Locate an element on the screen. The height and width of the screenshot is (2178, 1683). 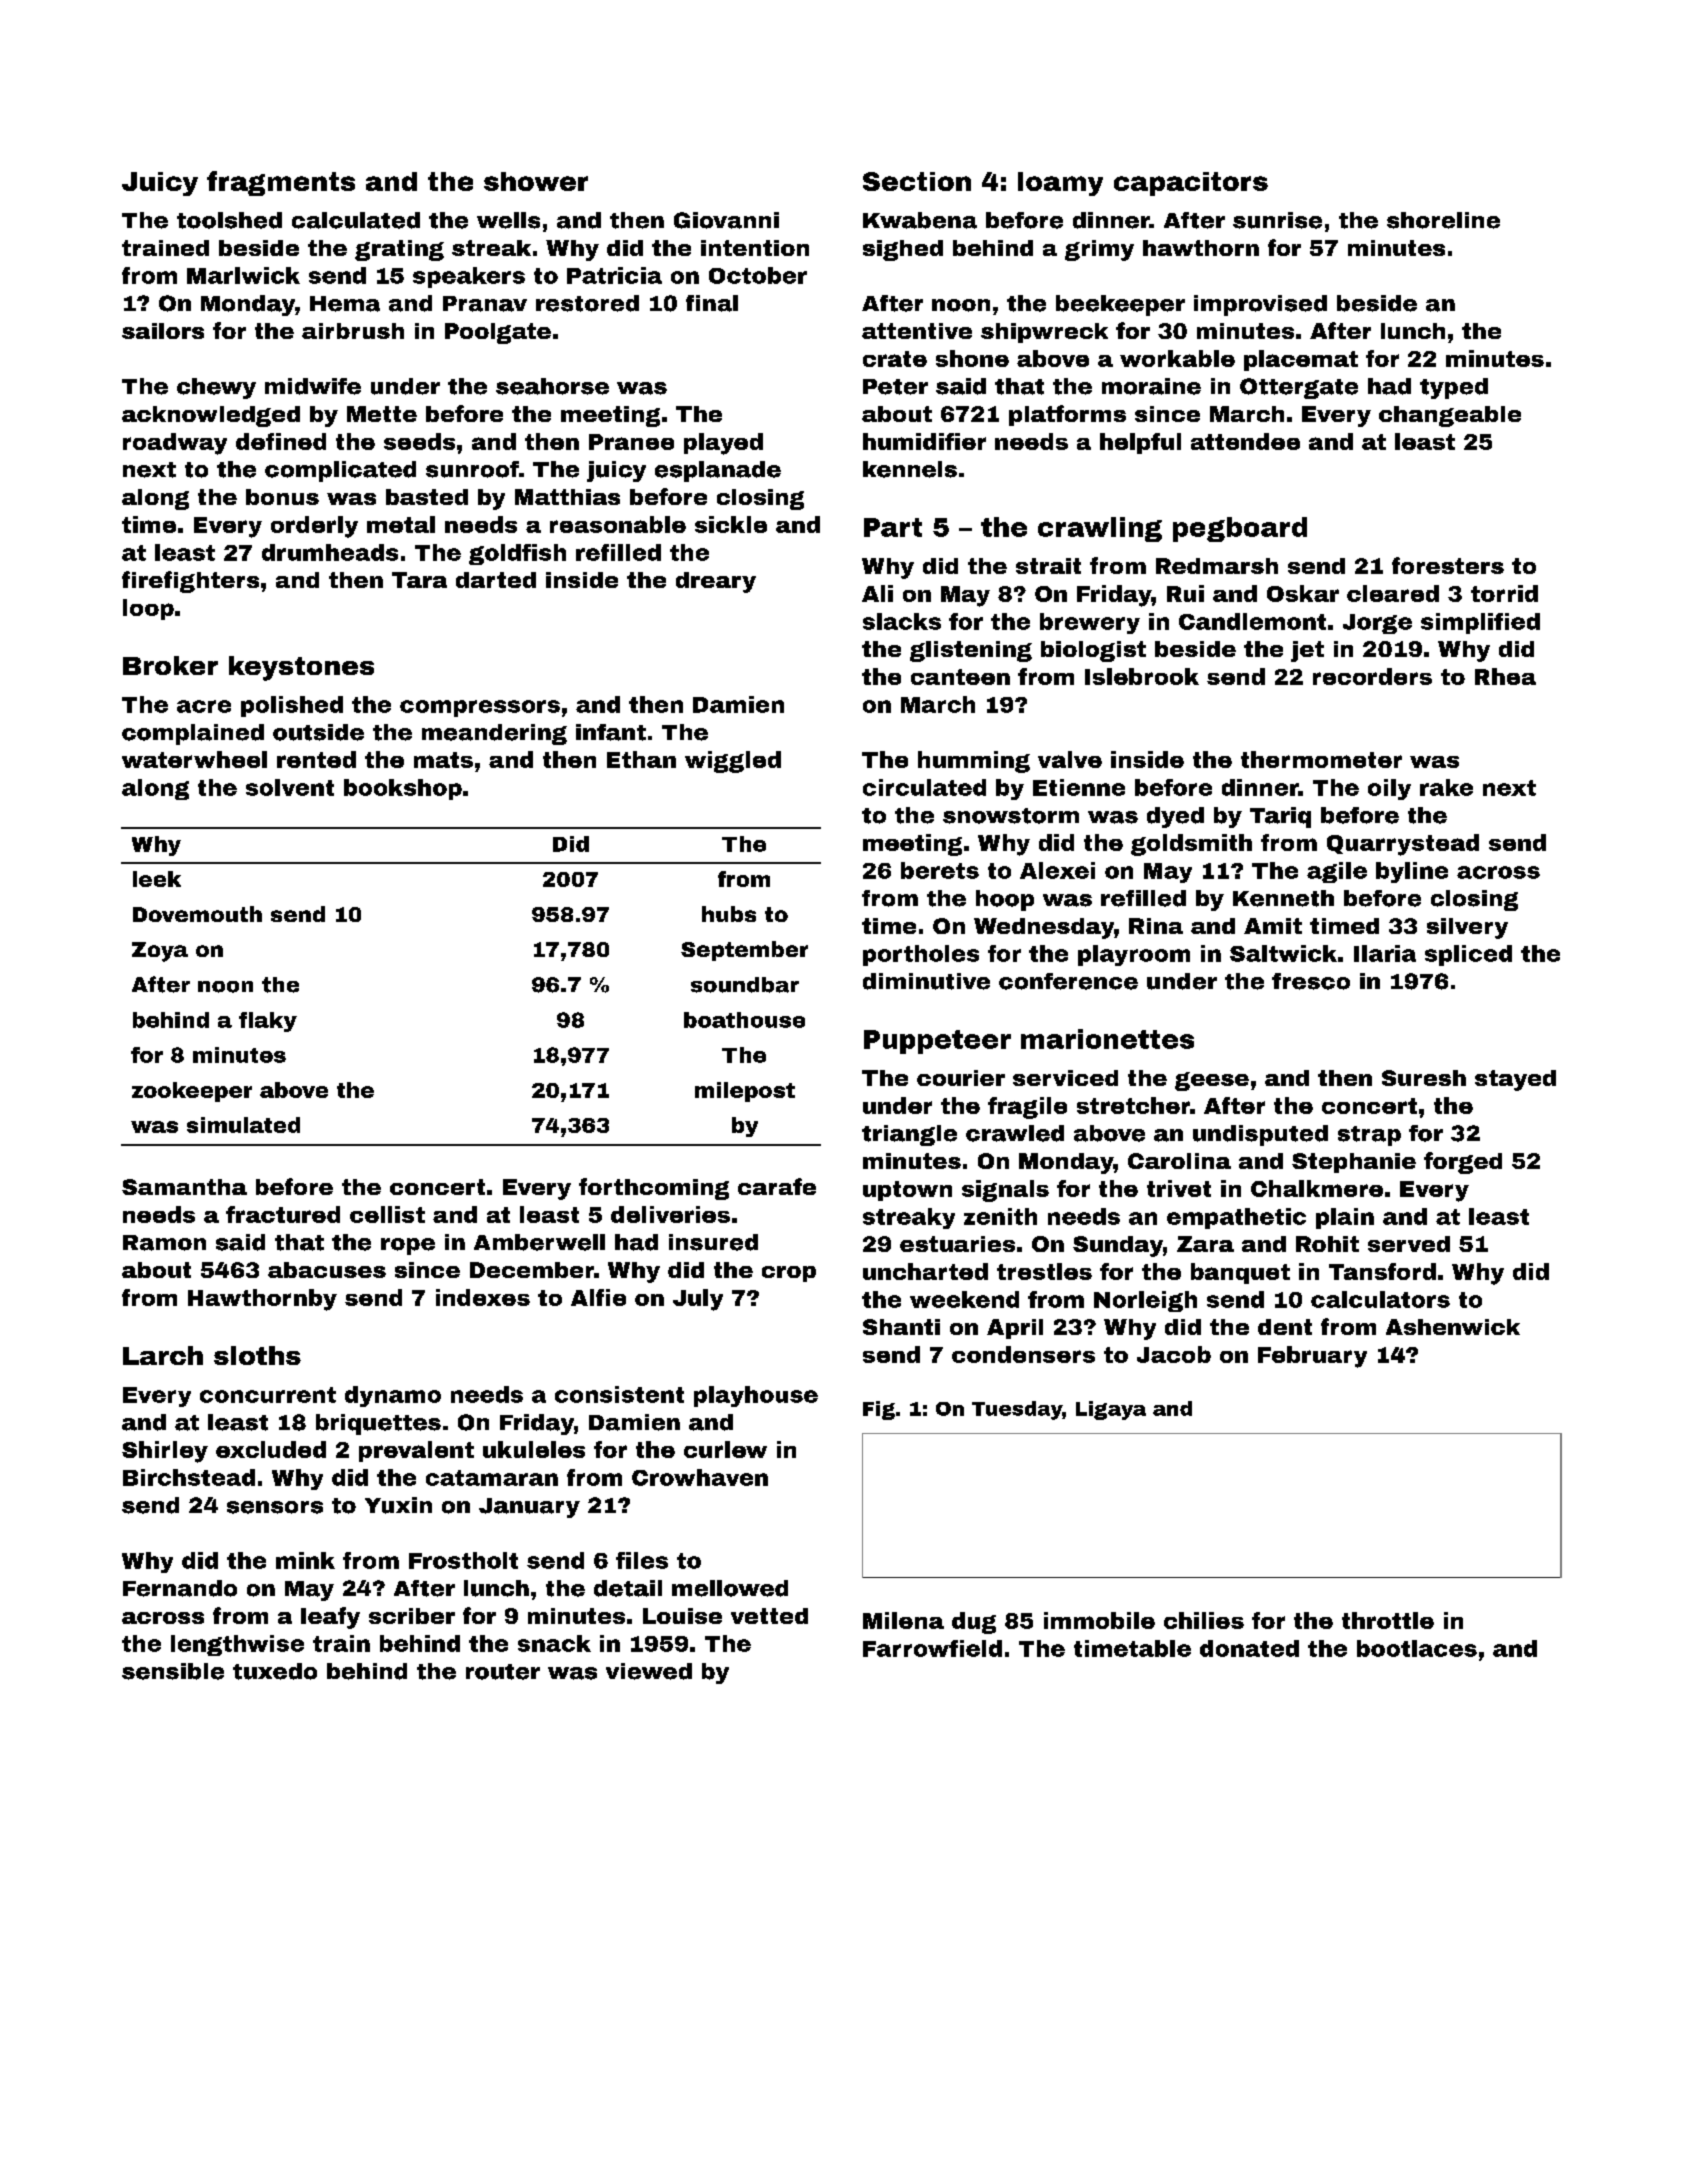
January is located at coordinates (529, 1508).
